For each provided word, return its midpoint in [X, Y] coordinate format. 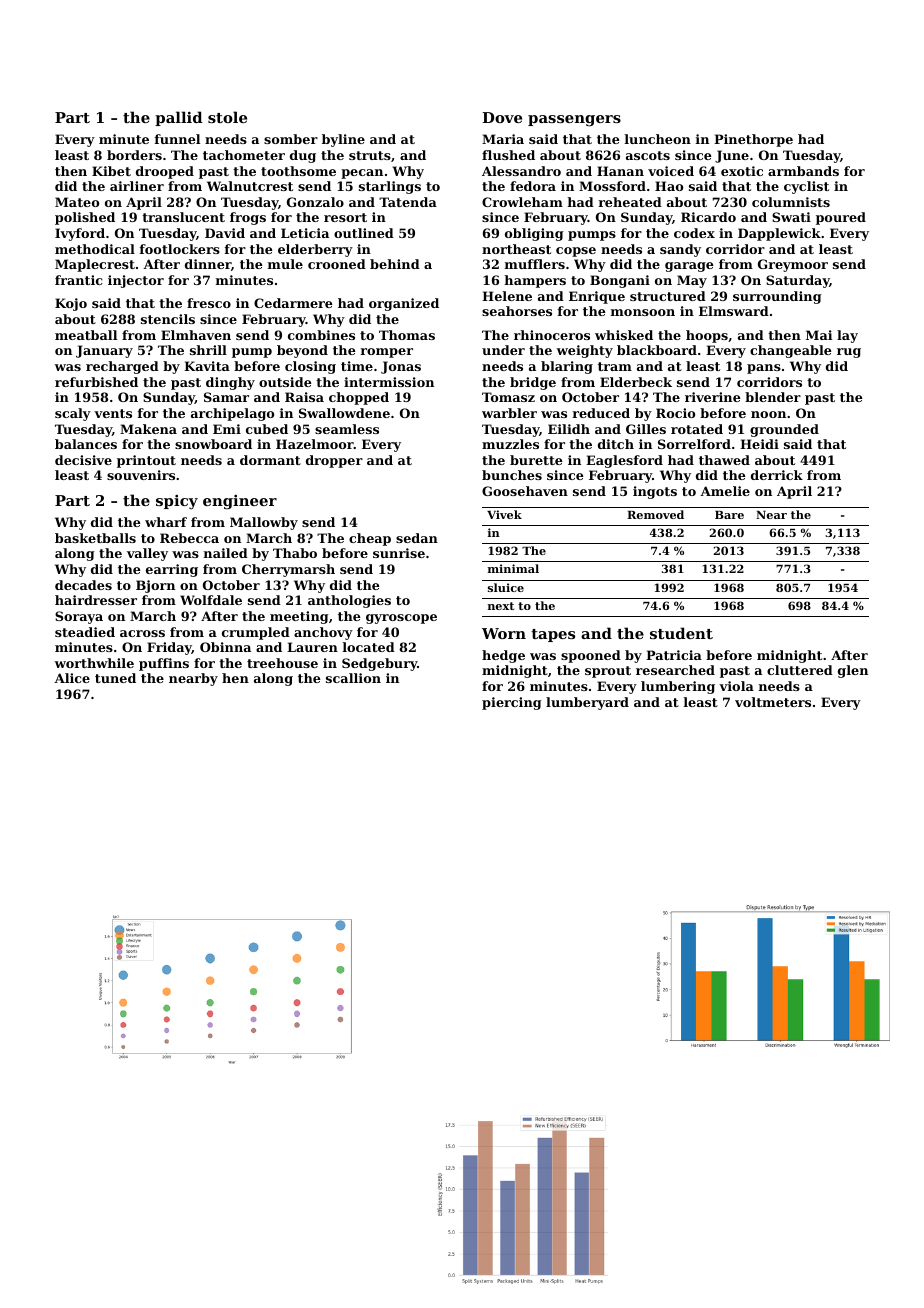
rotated [697, 429]
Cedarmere [293, 303]
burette [536, 460]
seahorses [517, 311]
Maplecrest [95, 265]
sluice [506, 587]
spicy [177, 502]
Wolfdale [211, 600]
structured [668, 296]
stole [227, 117]
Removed [655, 514]
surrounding [777, 297]
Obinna [225, 647]
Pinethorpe [753, 140]
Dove [502, 117]
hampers [535, 281]
